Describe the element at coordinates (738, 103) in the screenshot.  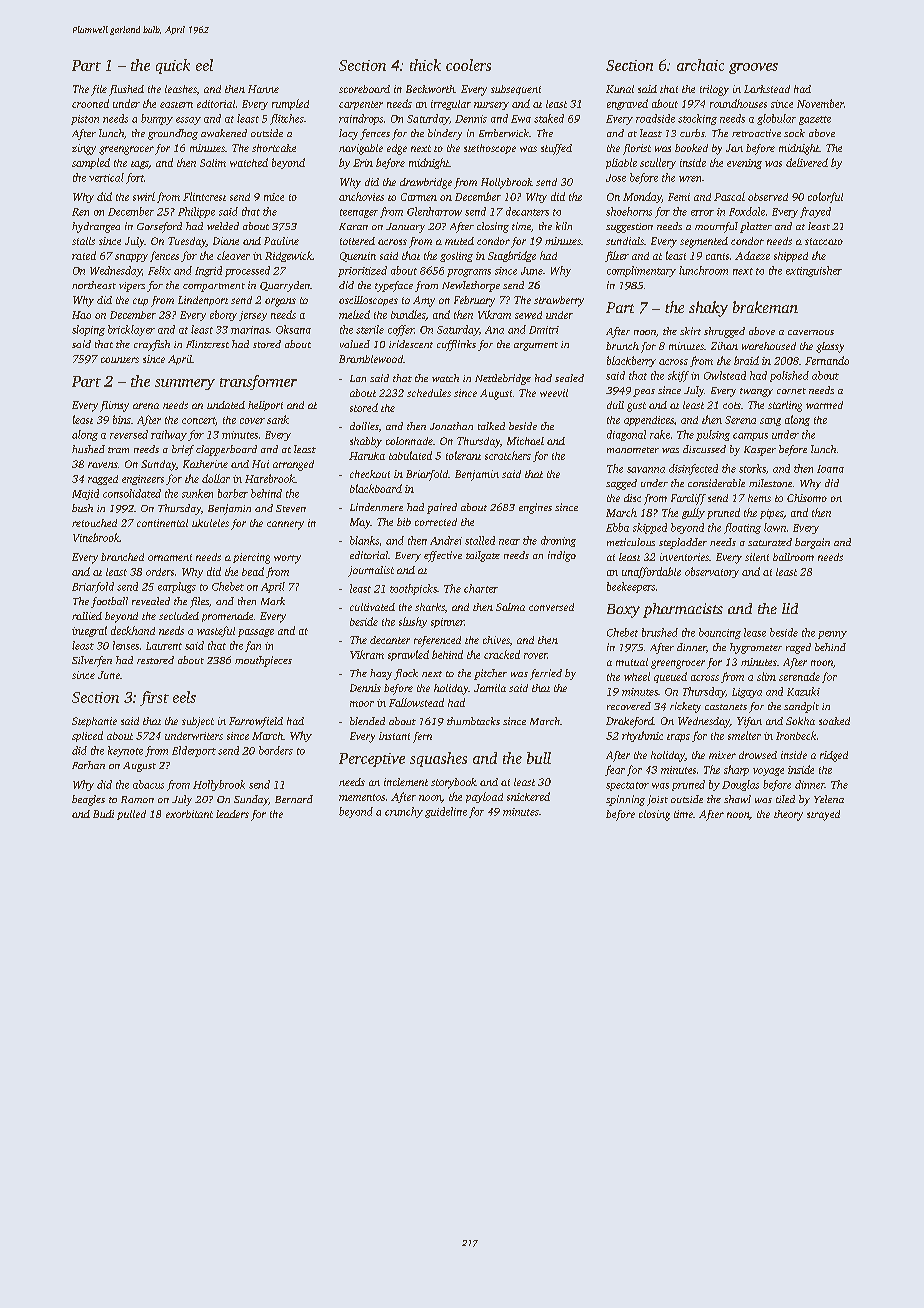
I see `roundhouses` at that location.
